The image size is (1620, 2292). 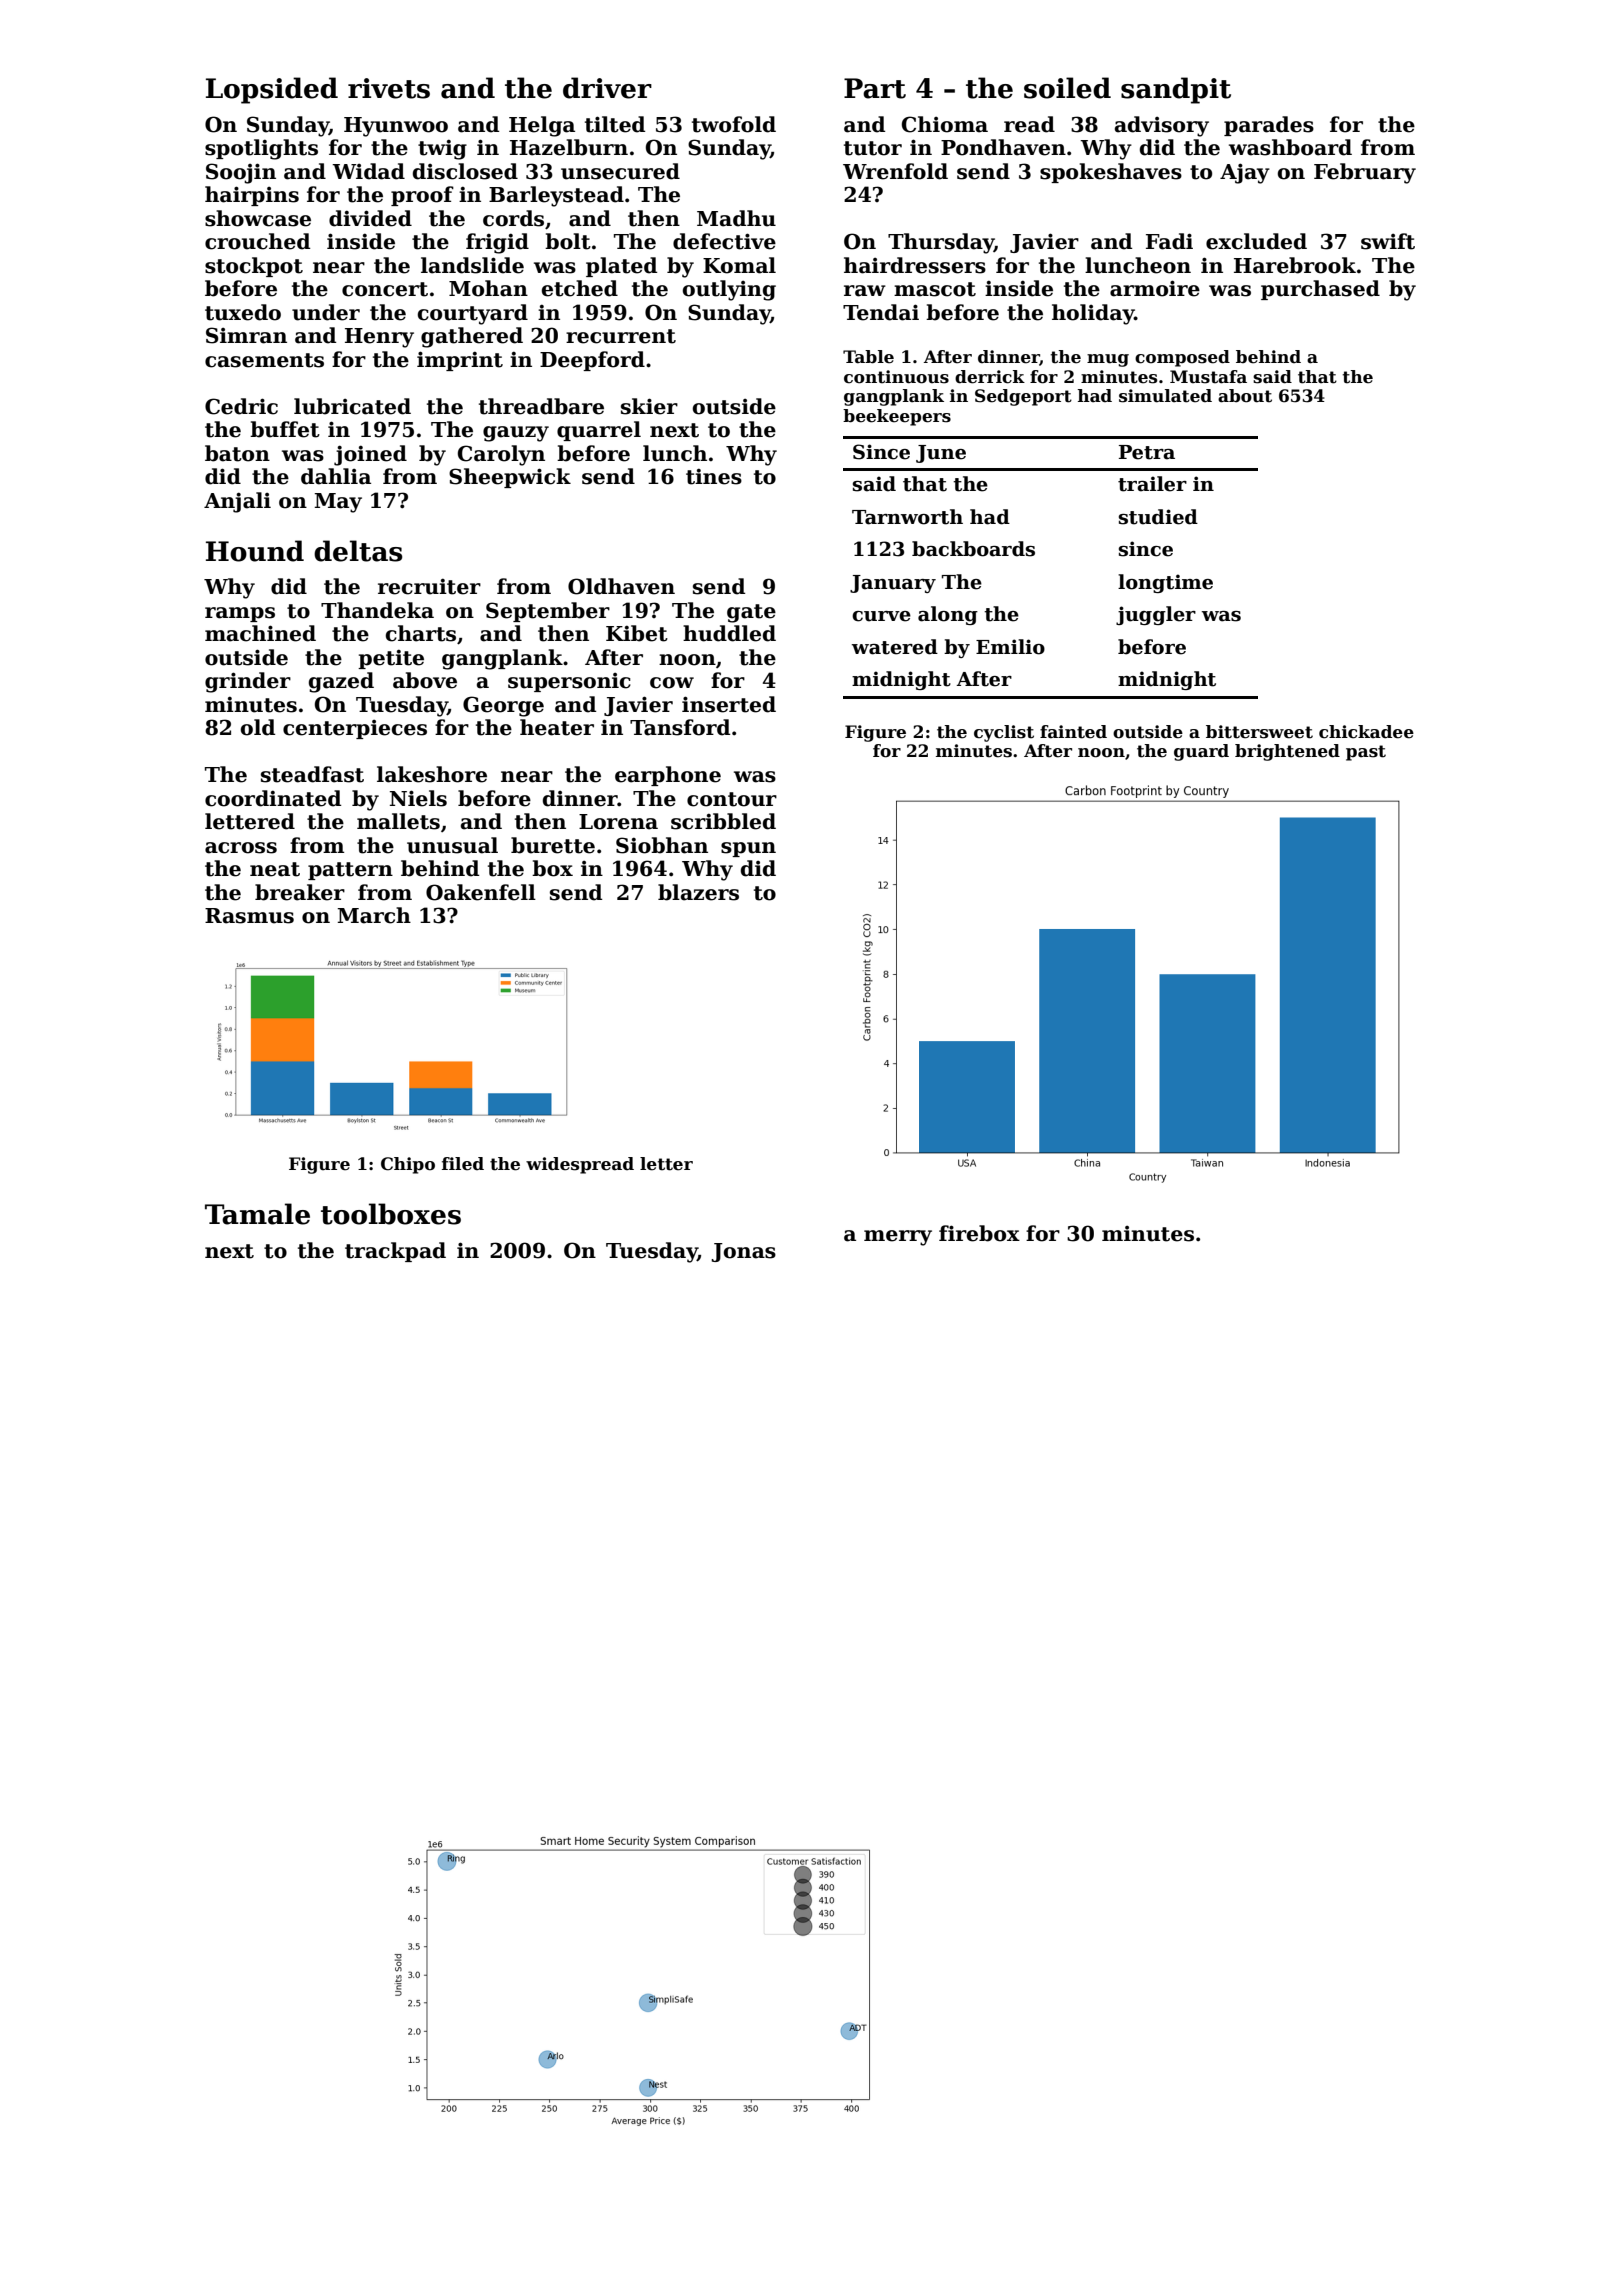 What do you see at coordinates (1259, 732) in the screenshot?
I see `bittersweet` at bounding box center [1259, 732].
